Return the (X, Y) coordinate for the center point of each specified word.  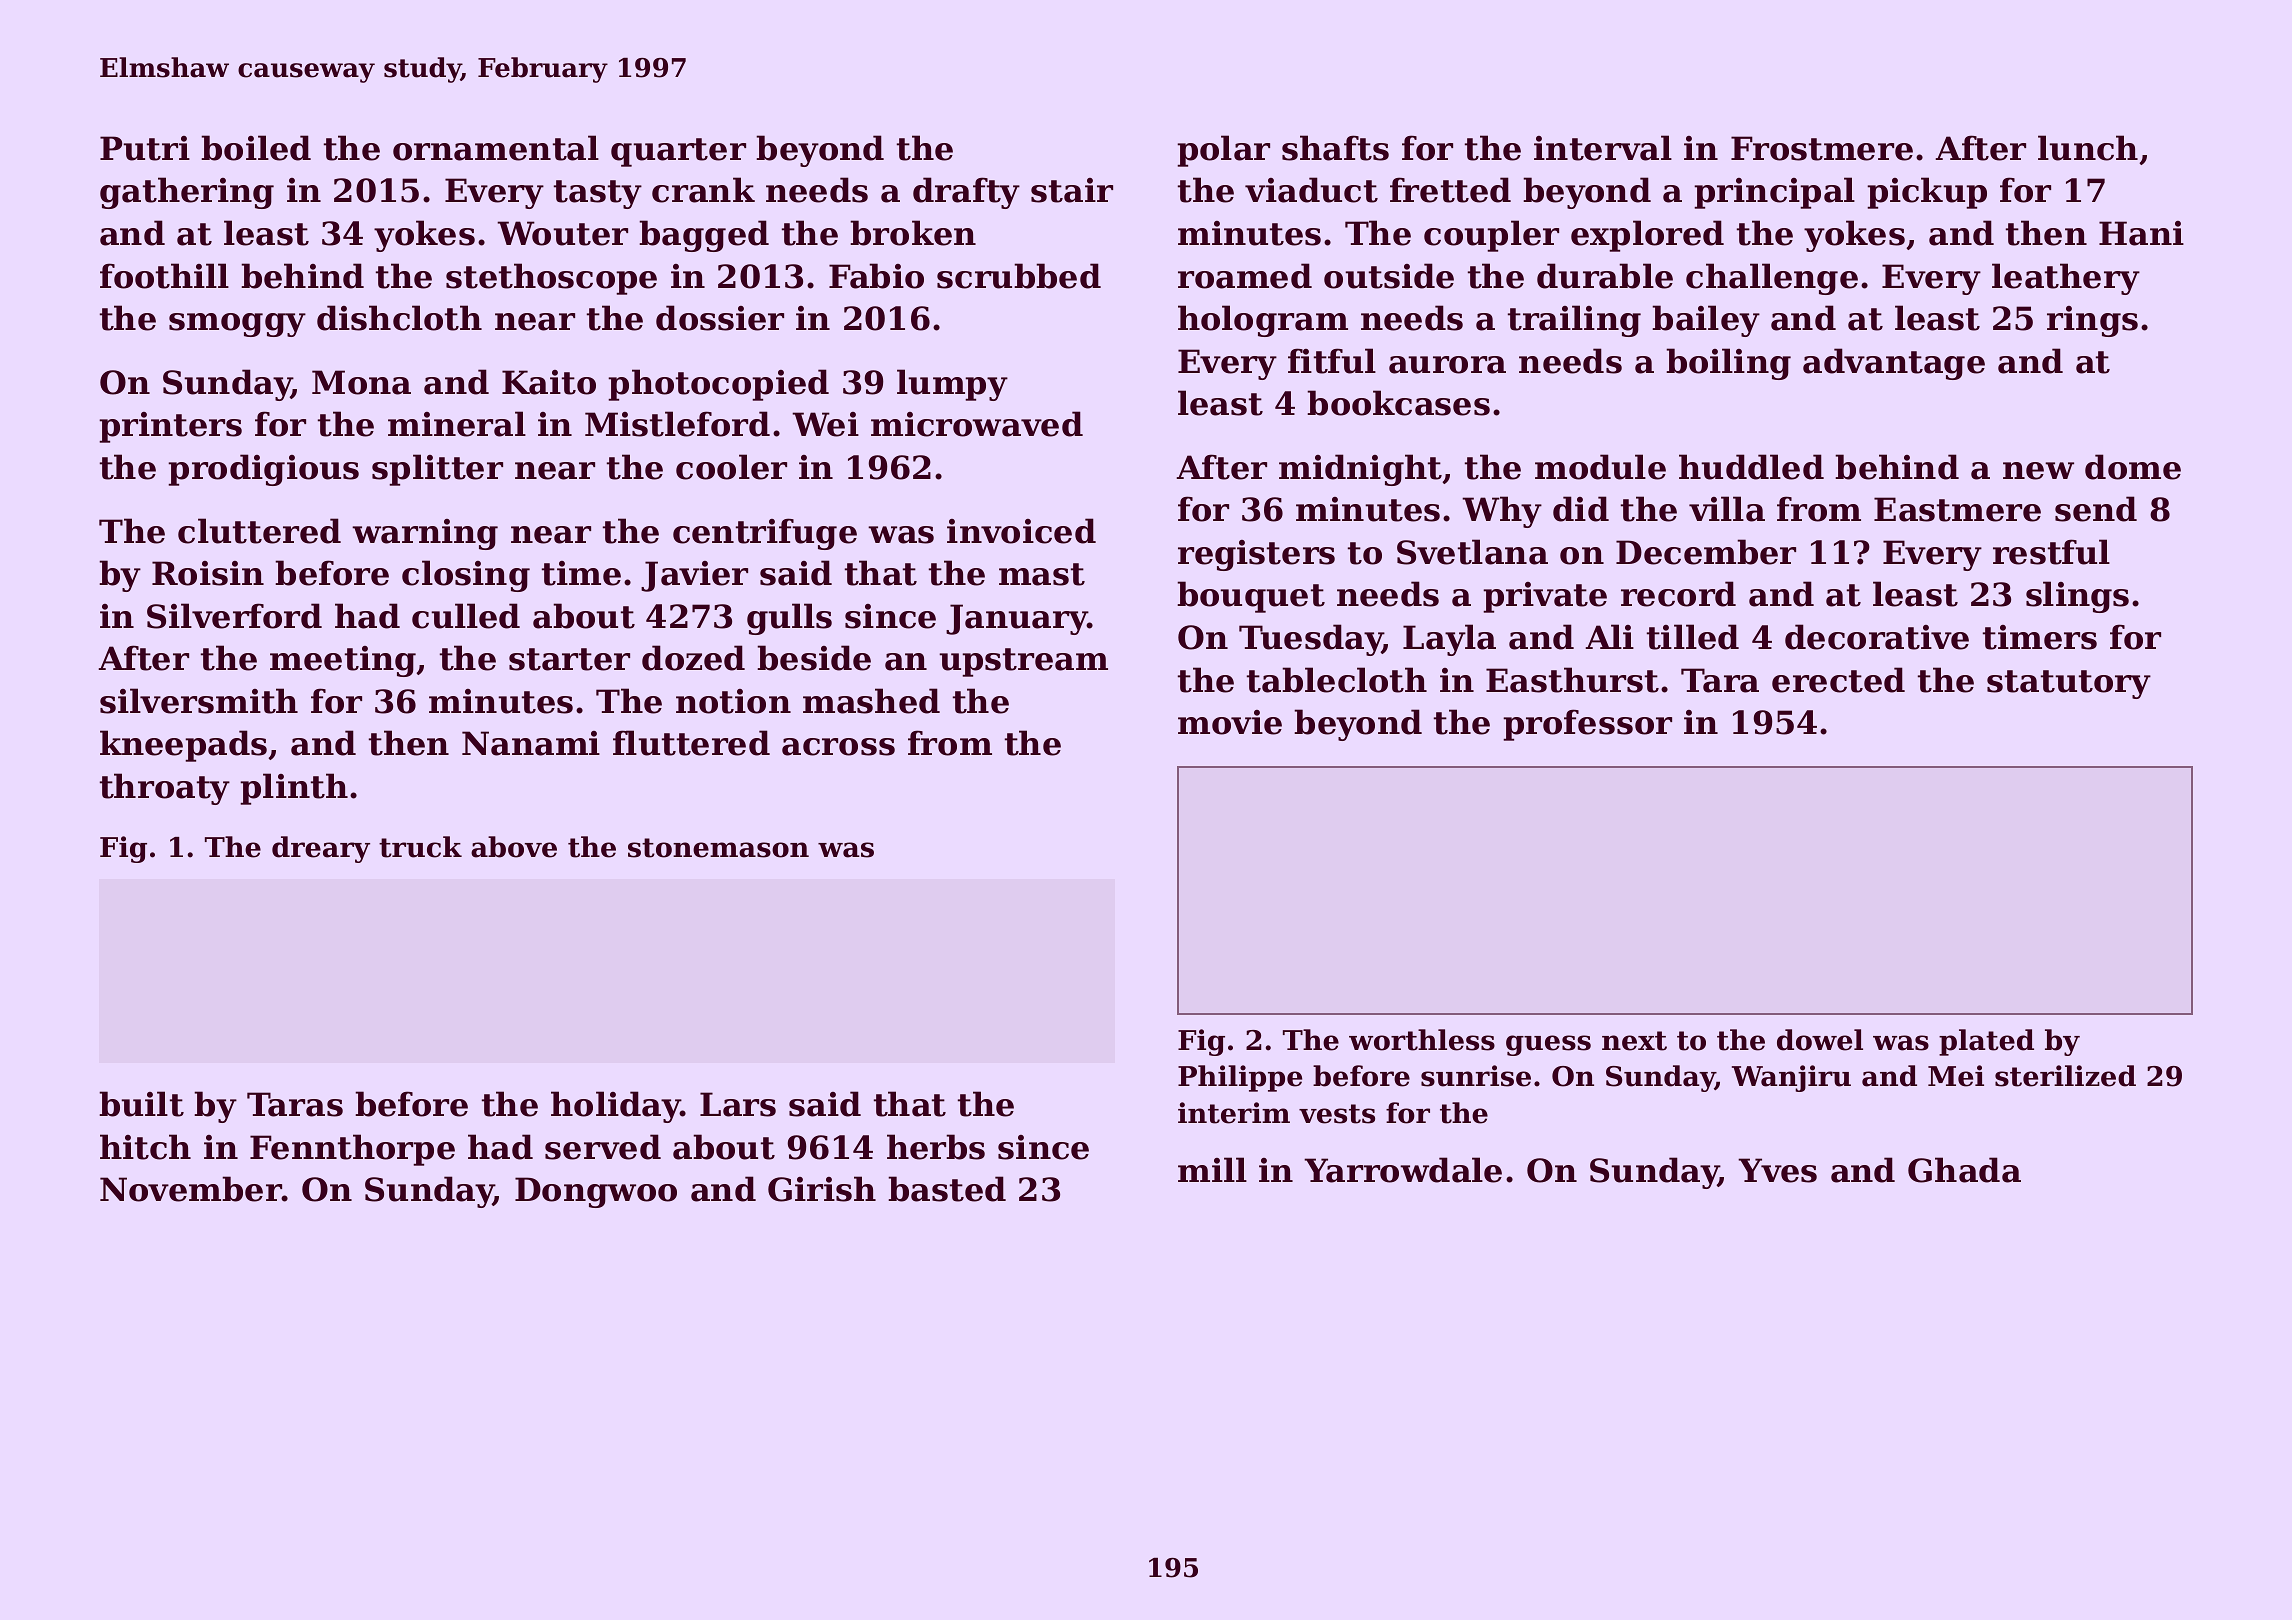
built (141, 1104)
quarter (678, 152)
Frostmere (1822, 148)
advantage (1894, 364)
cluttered (259, 531)
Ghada (1964, 1170)
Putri (145, 148)
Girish (822, 1189)
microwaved (977, 424)
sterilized (2065, 1076)
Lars (738, 1104)
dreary (321, 849)
